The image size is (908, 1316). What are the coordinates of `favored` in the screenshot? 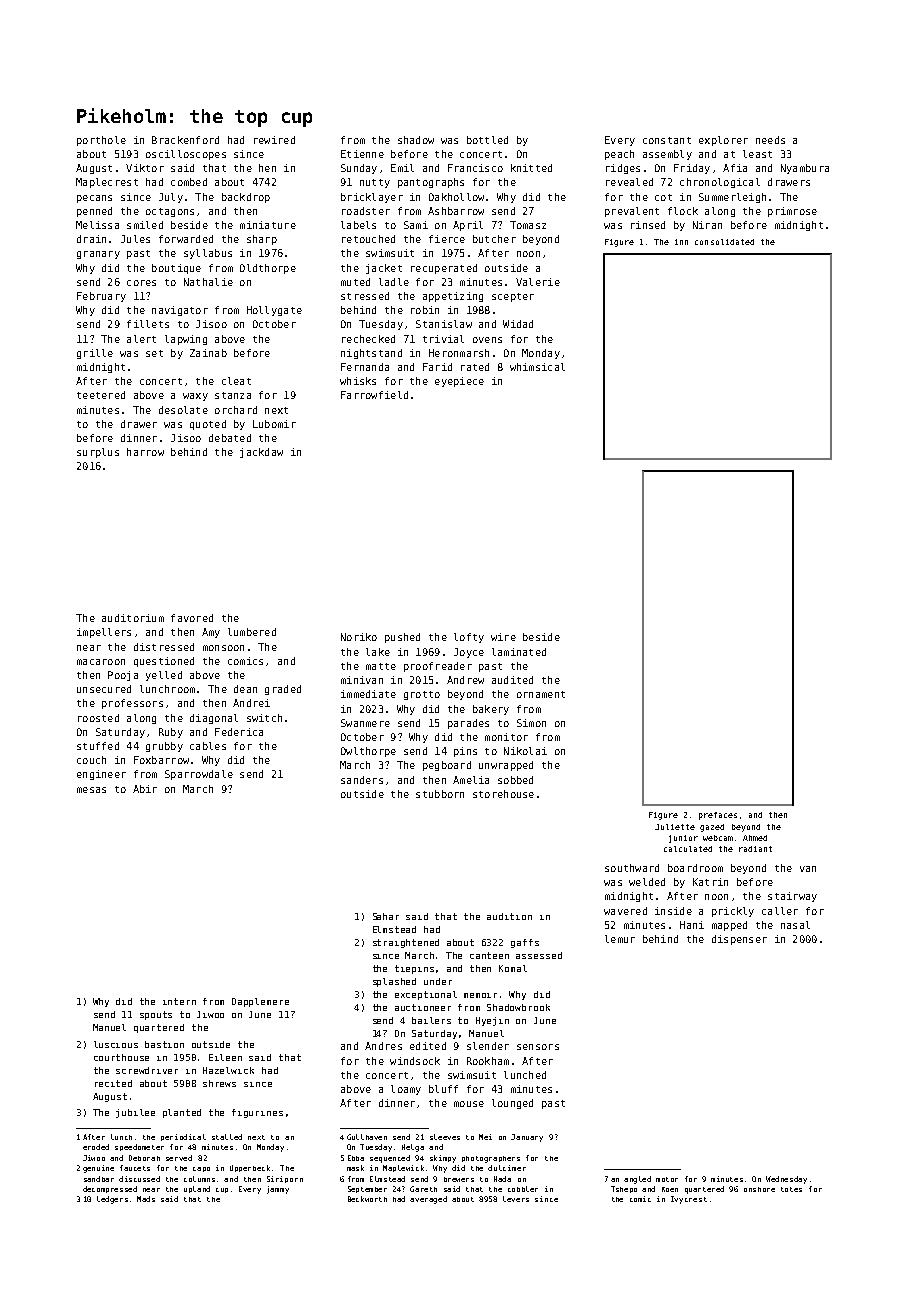 It's located at (192, 618).
